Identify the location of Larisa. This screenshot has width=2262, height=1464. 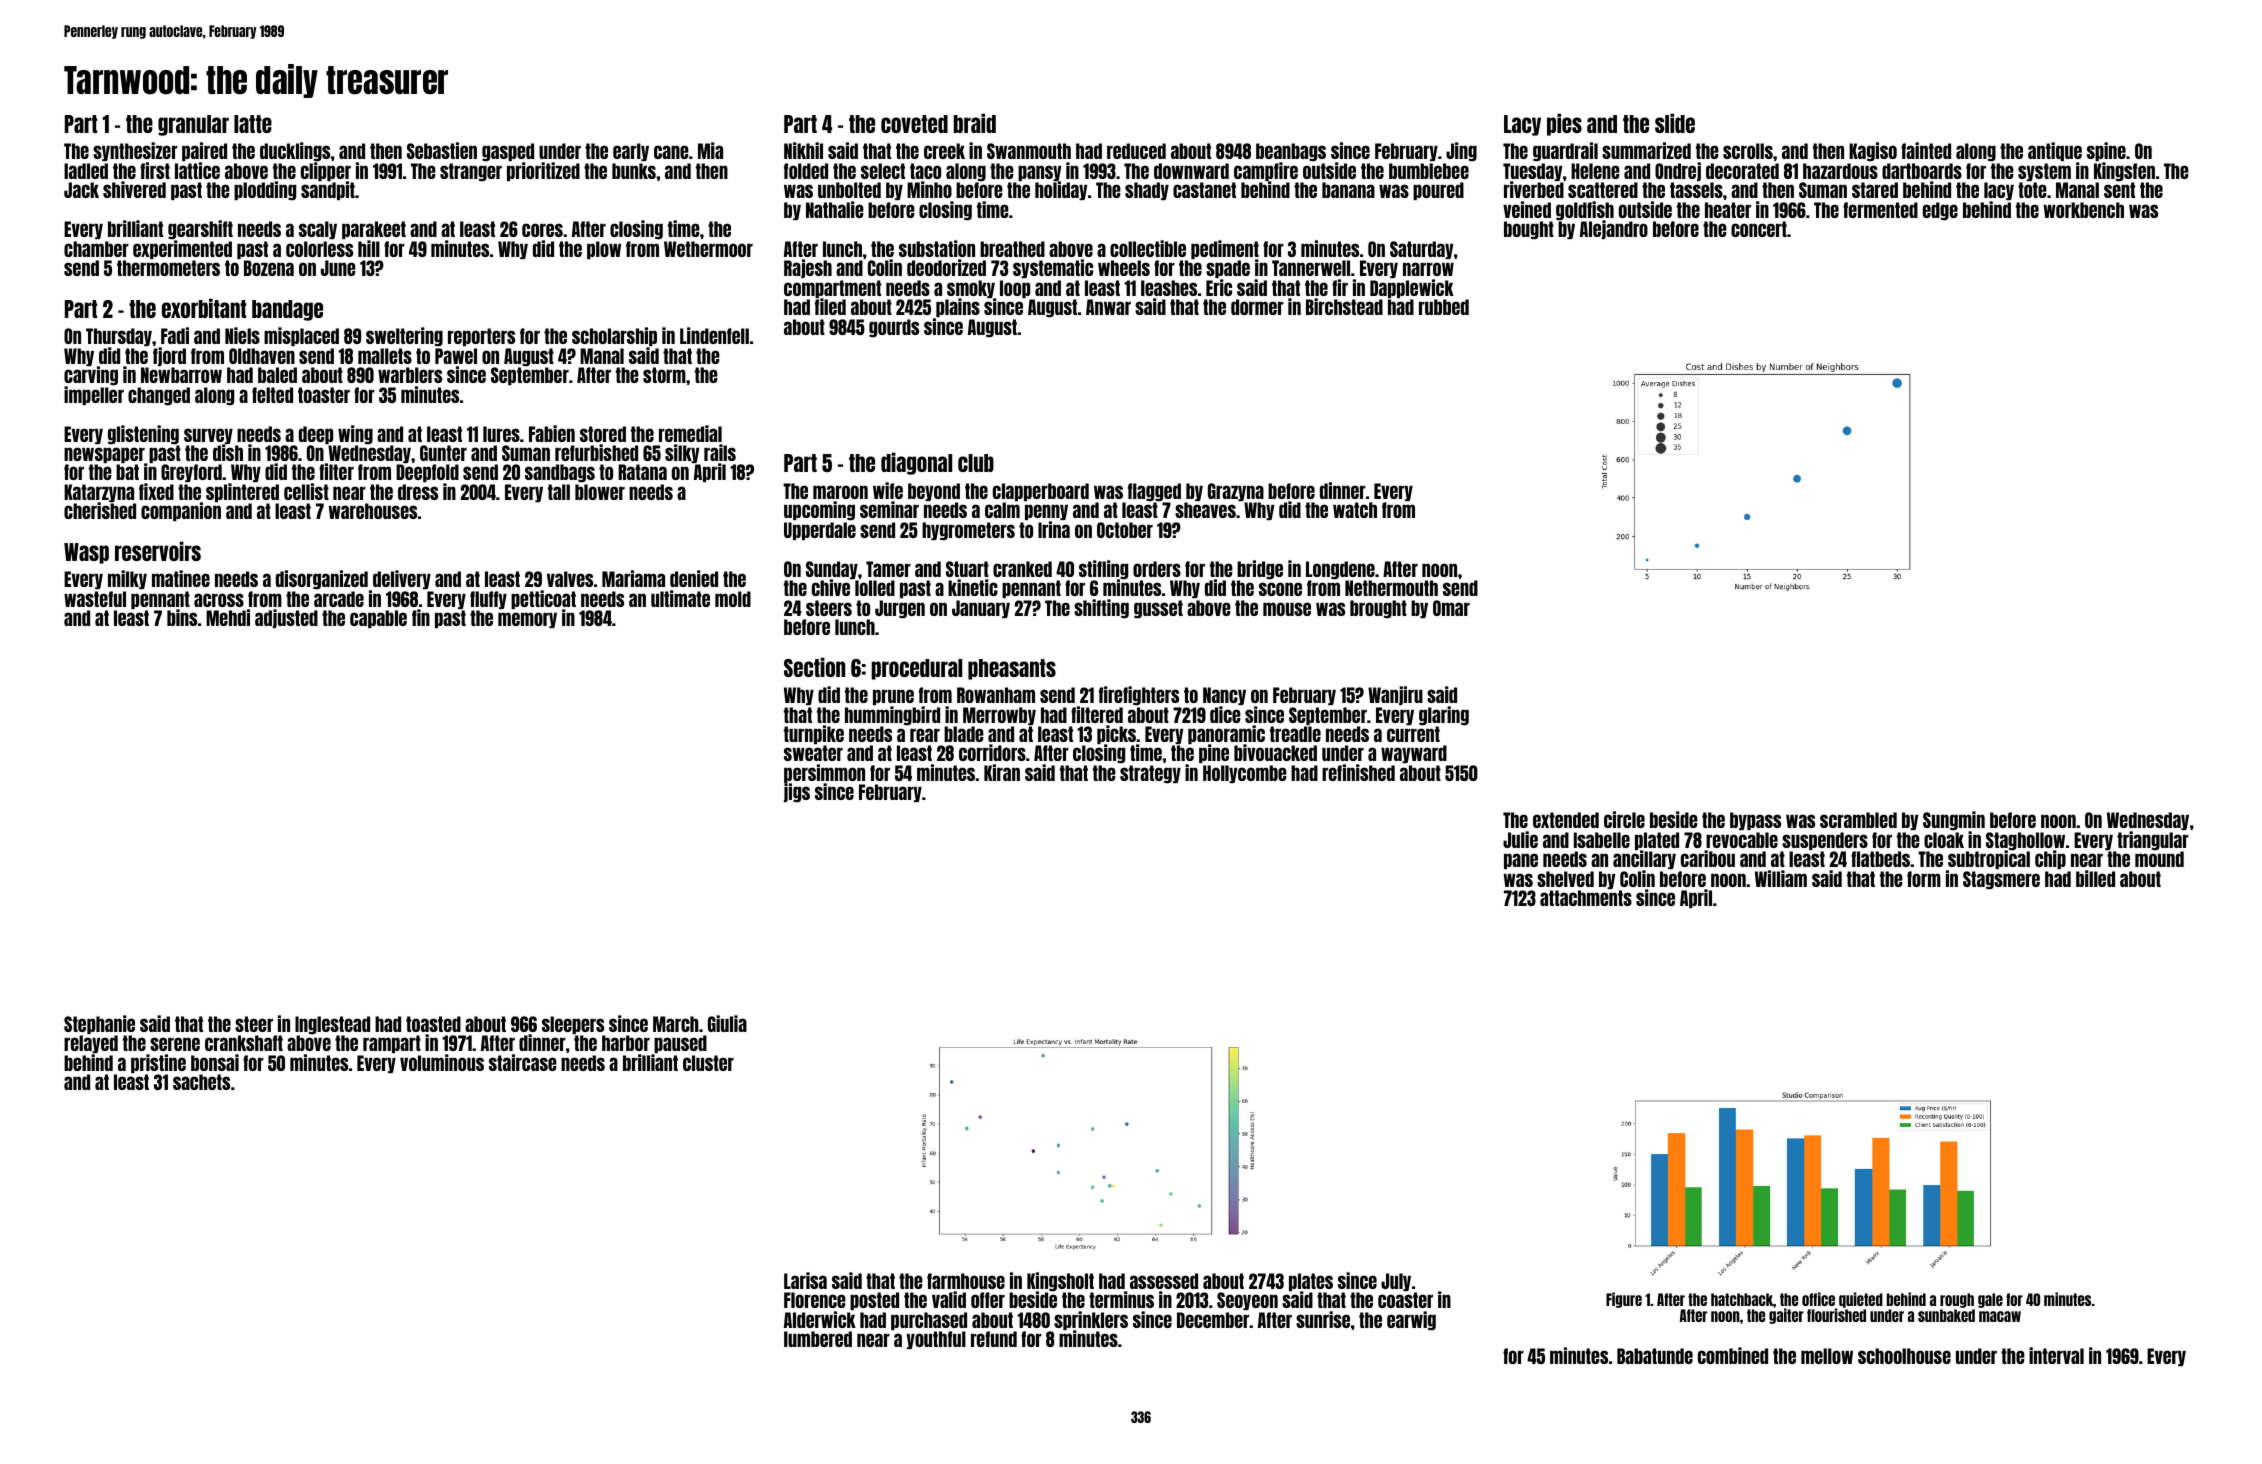
(805, 1280).
